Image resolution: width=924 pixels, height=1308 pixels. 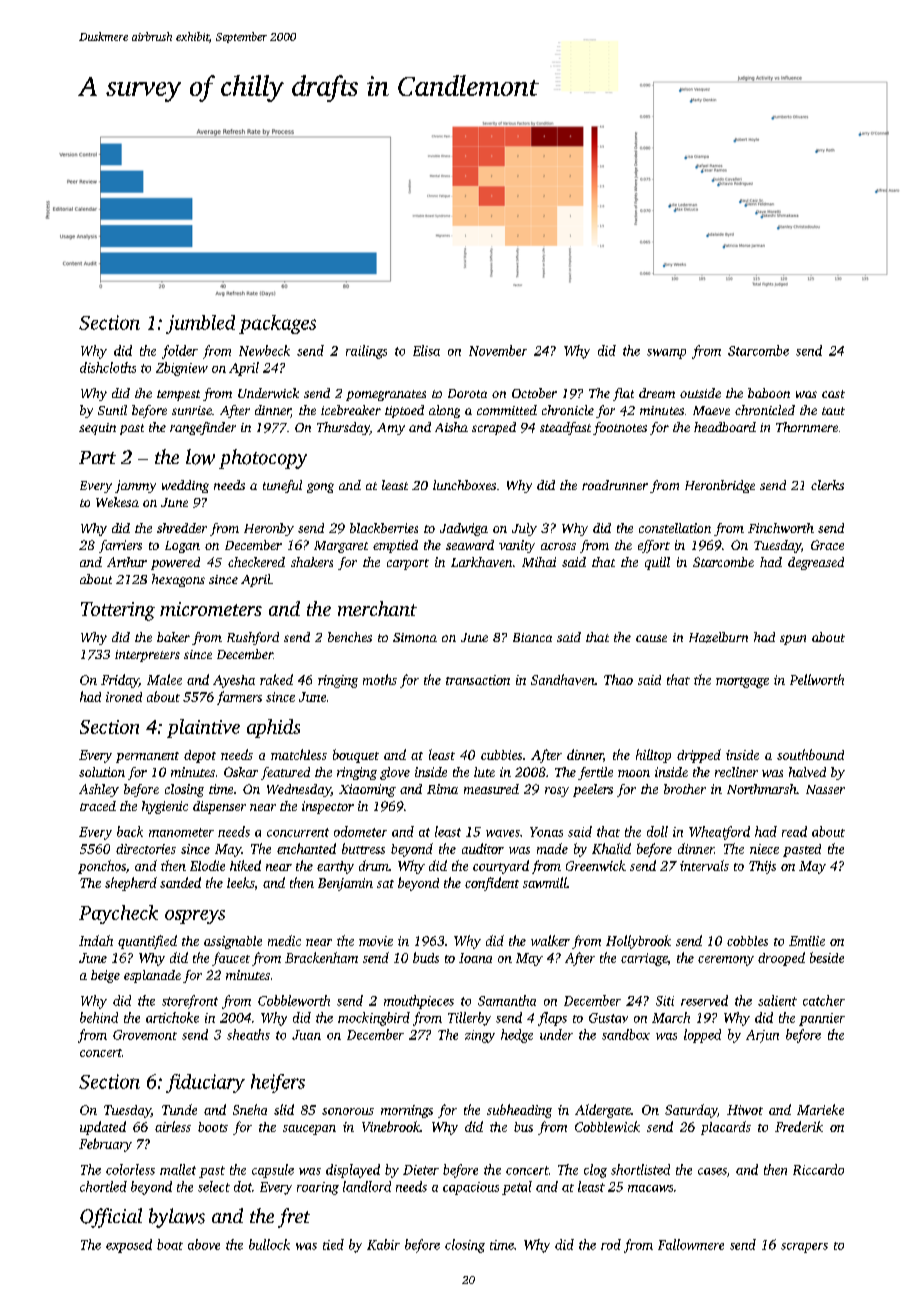 I want to click on benches, so click(x=350, y=637).
